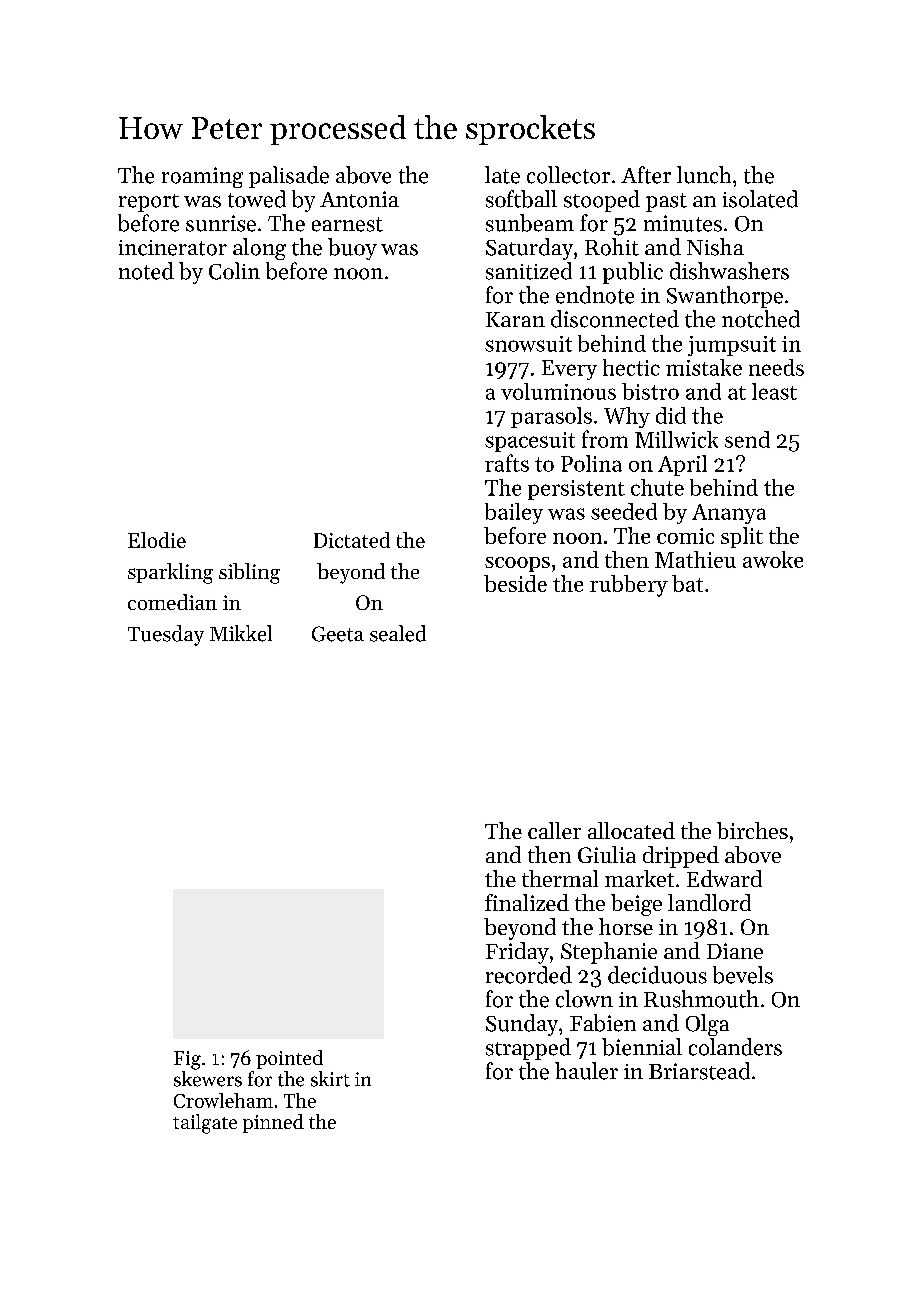 The image size is (924, 1314). I want to click on Karan, so click(515, 319).
